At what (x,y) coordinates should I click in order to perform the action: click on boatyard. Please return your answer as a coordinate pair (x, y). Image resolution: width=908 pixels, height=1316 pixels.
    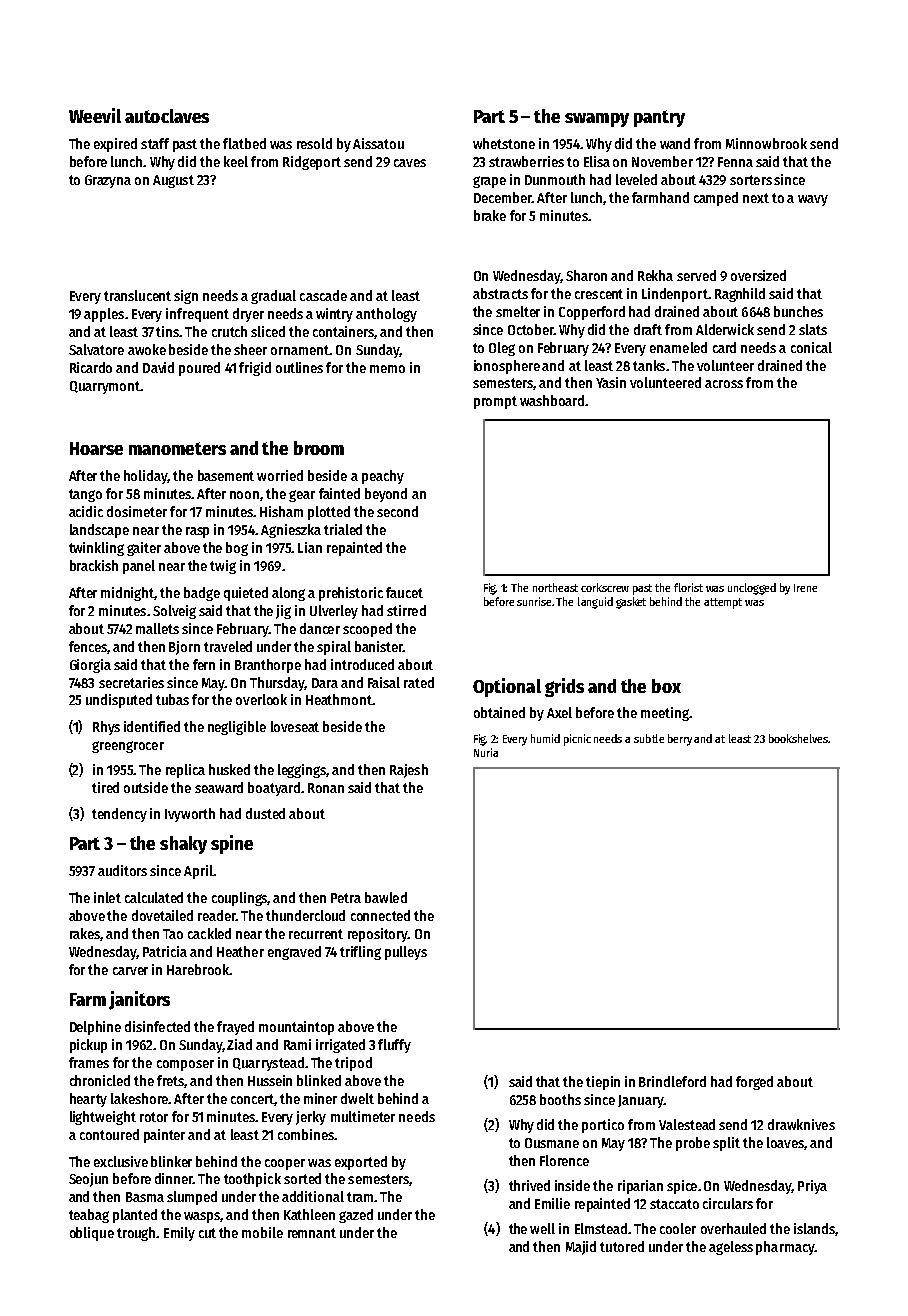
    Looking at the image, I should click on (274, 789).
